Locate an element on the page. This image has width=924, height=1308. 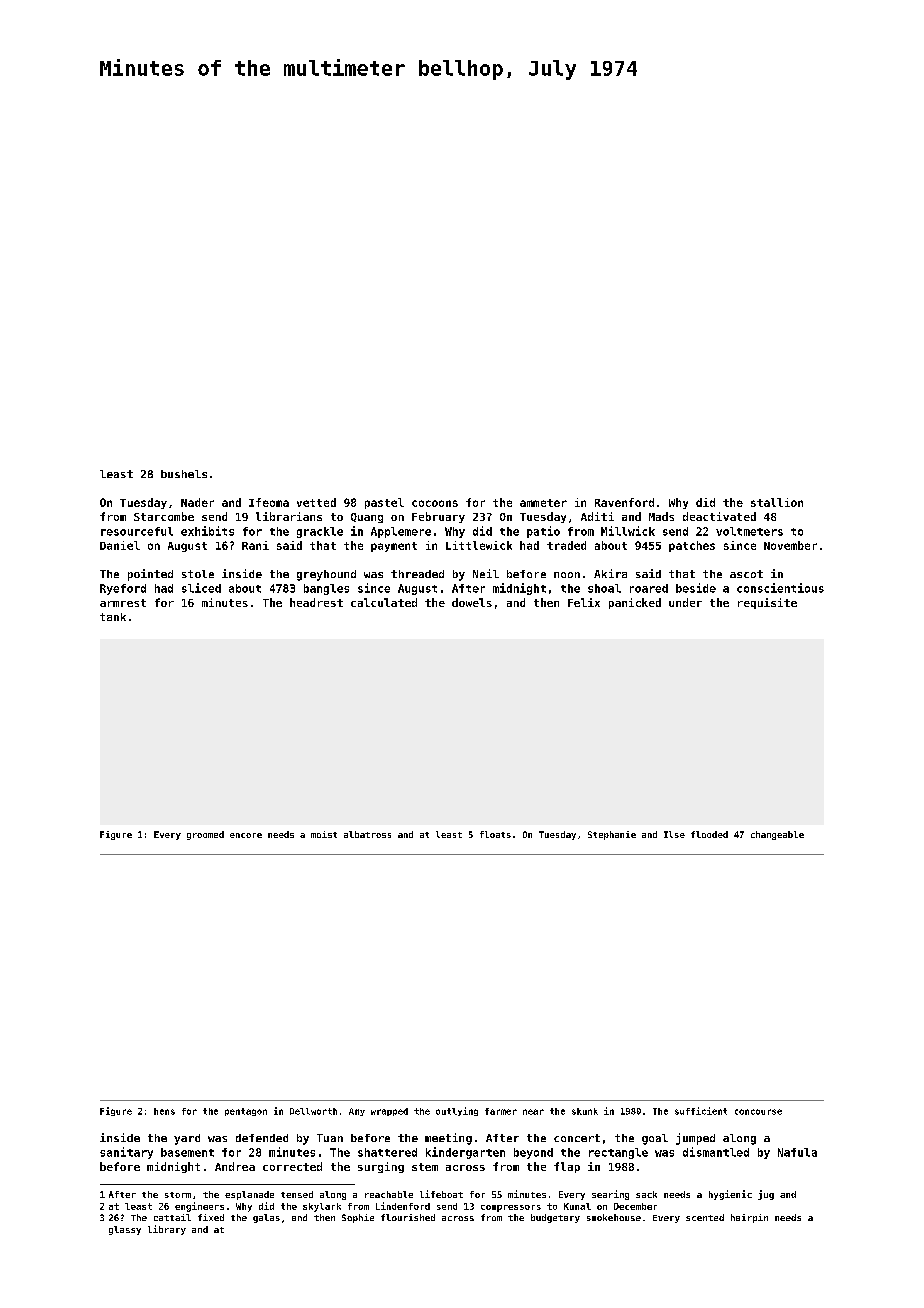
albatross is located at coordinates (367, 834).
